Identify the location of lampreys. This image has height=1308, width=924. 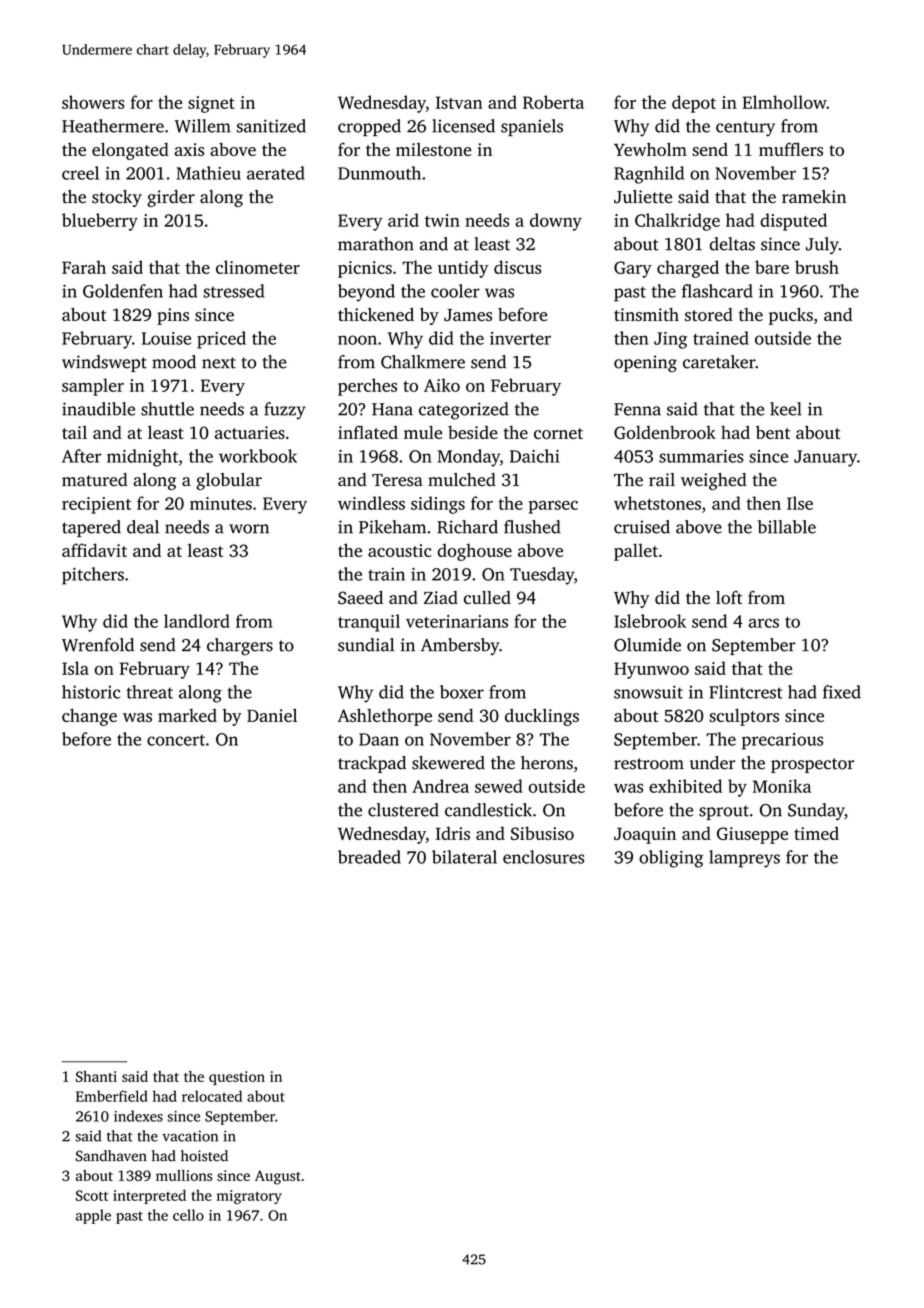
(744, 859).
